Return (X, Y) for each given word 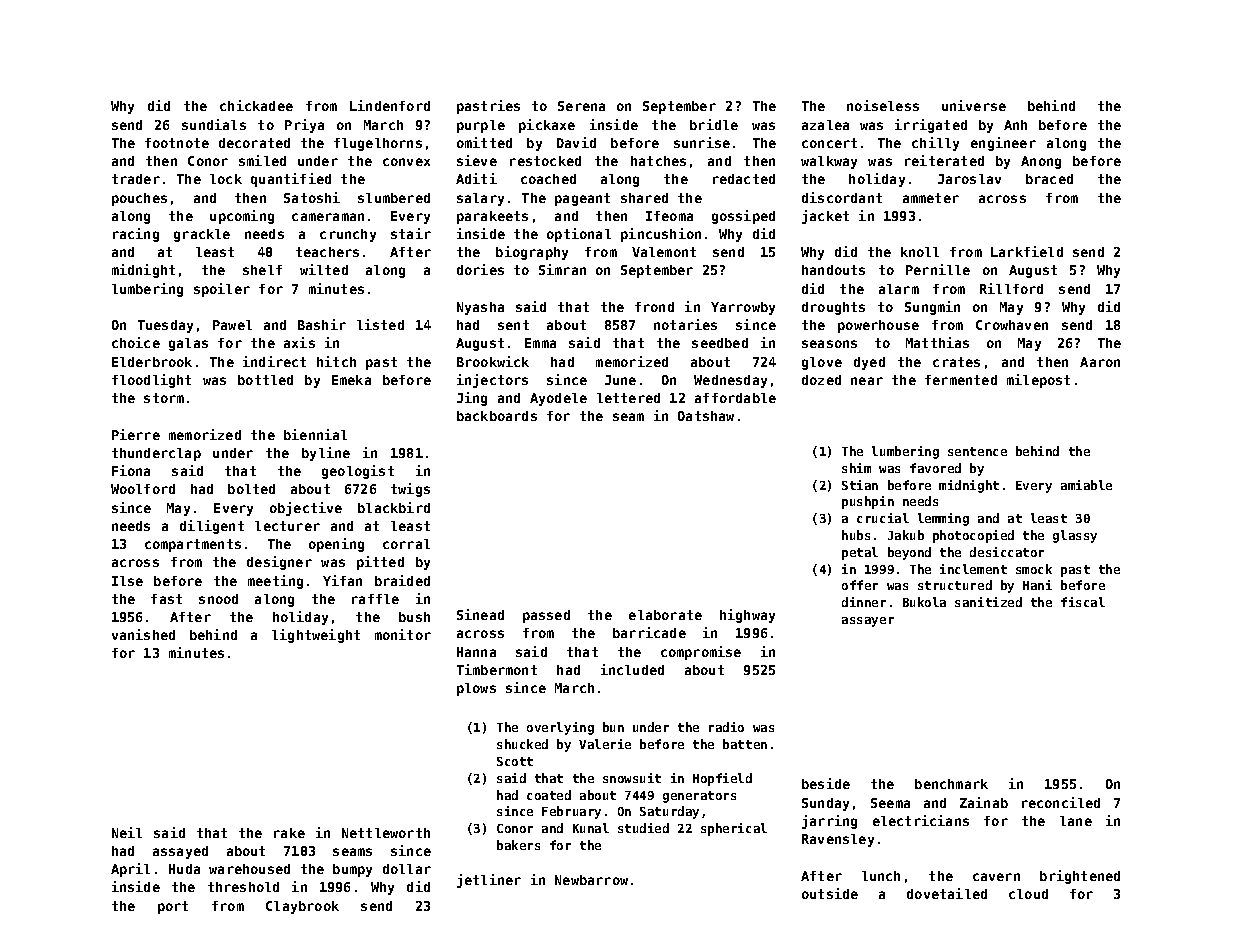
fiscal (1083, 602)
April (130, 870)
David (576, 142)
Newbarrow (591, 880)
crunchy (348, 235)
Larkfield (1027, 251)
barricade (649, 632)
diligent (212, 527)
